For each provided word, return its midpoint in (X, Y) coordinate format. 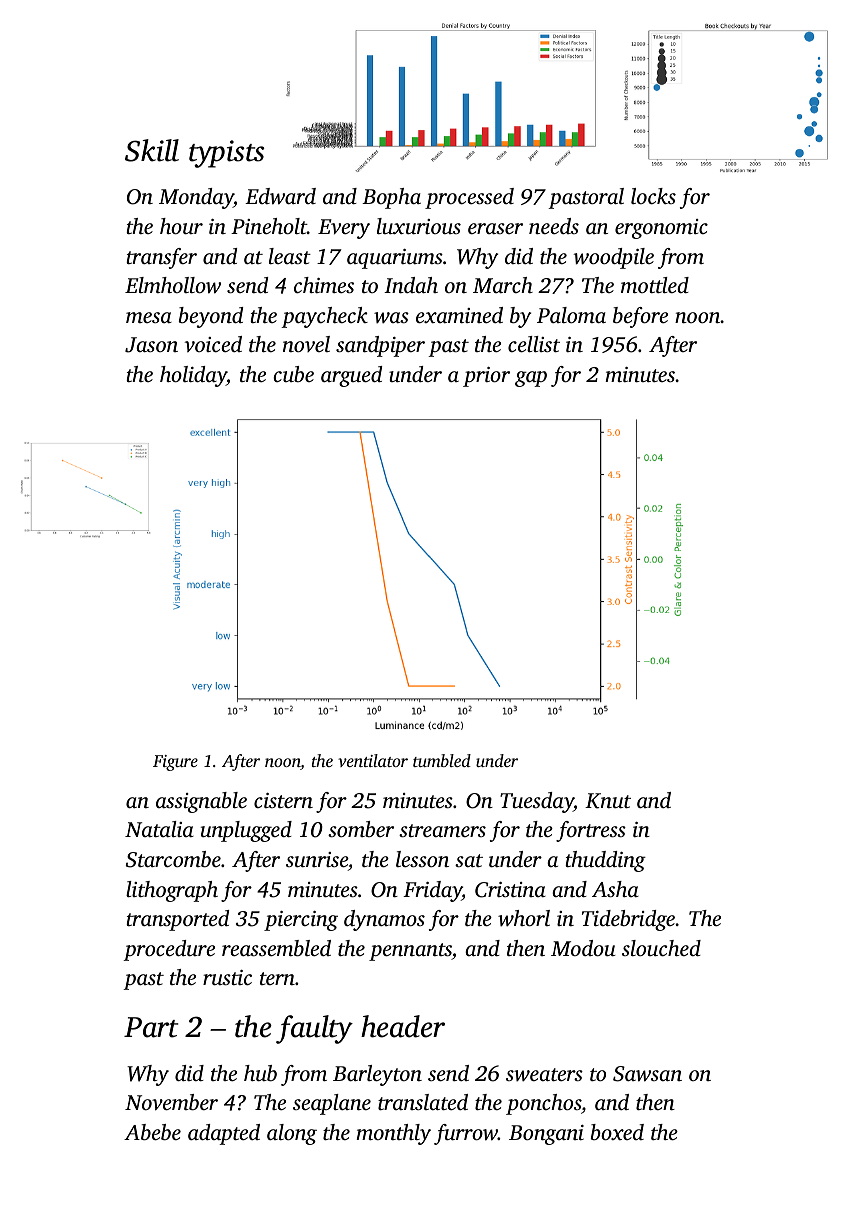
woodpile (613, 258)
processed (469, 198)
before (640, 317)
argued (351, 376)
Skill (152, 150)
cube (293, 374)
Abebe (152, 1132)
